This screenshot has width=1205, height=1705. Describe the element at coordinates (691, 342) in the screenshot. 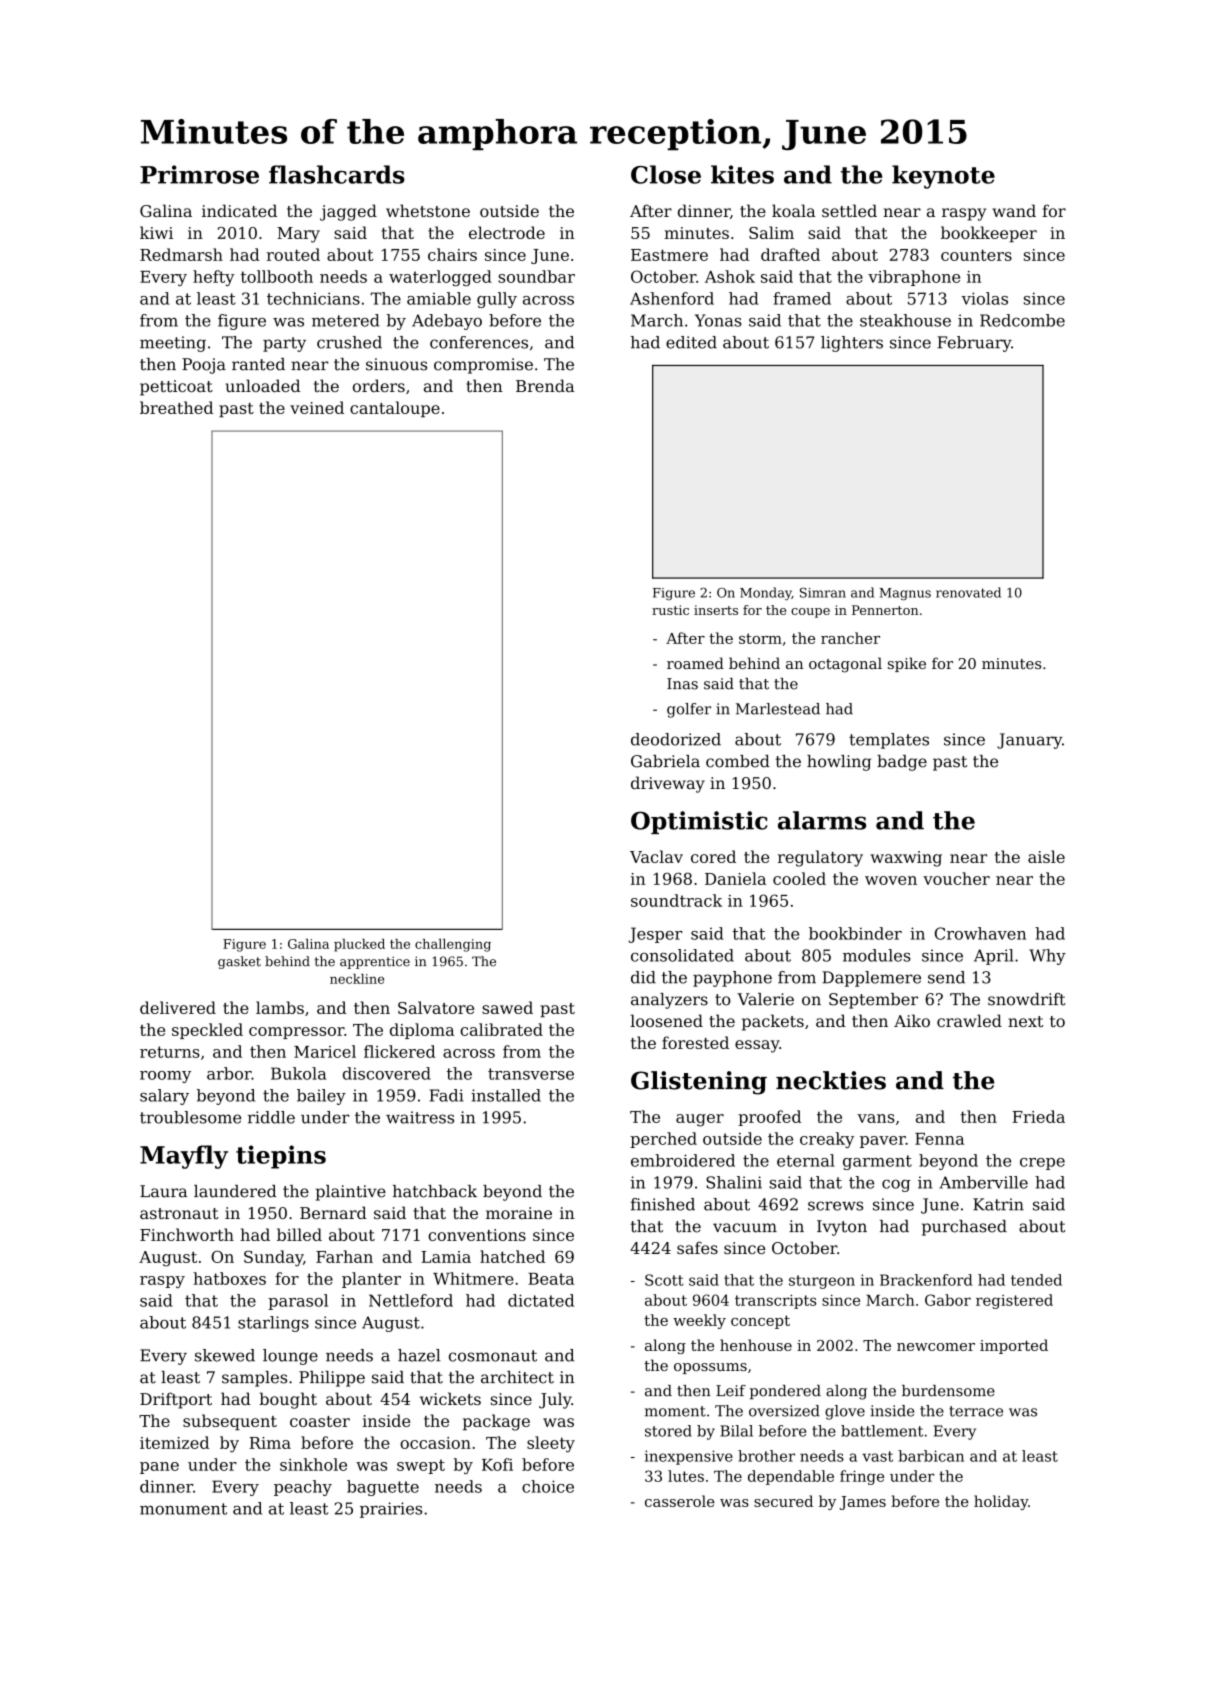

I see `edited` at that location.
